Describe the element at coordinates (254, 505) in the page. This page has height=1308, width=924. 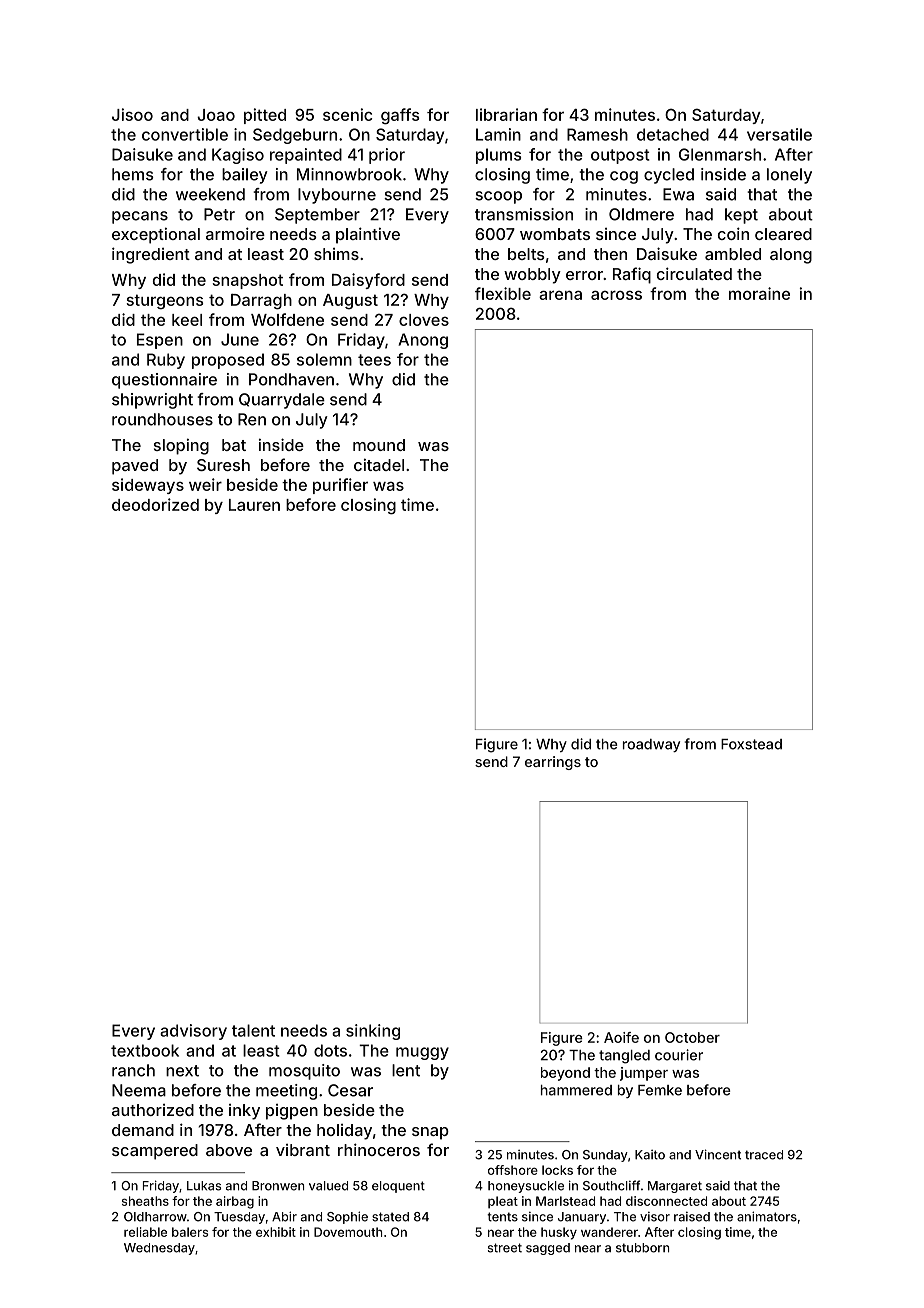
I see `Lauren` at that location.
